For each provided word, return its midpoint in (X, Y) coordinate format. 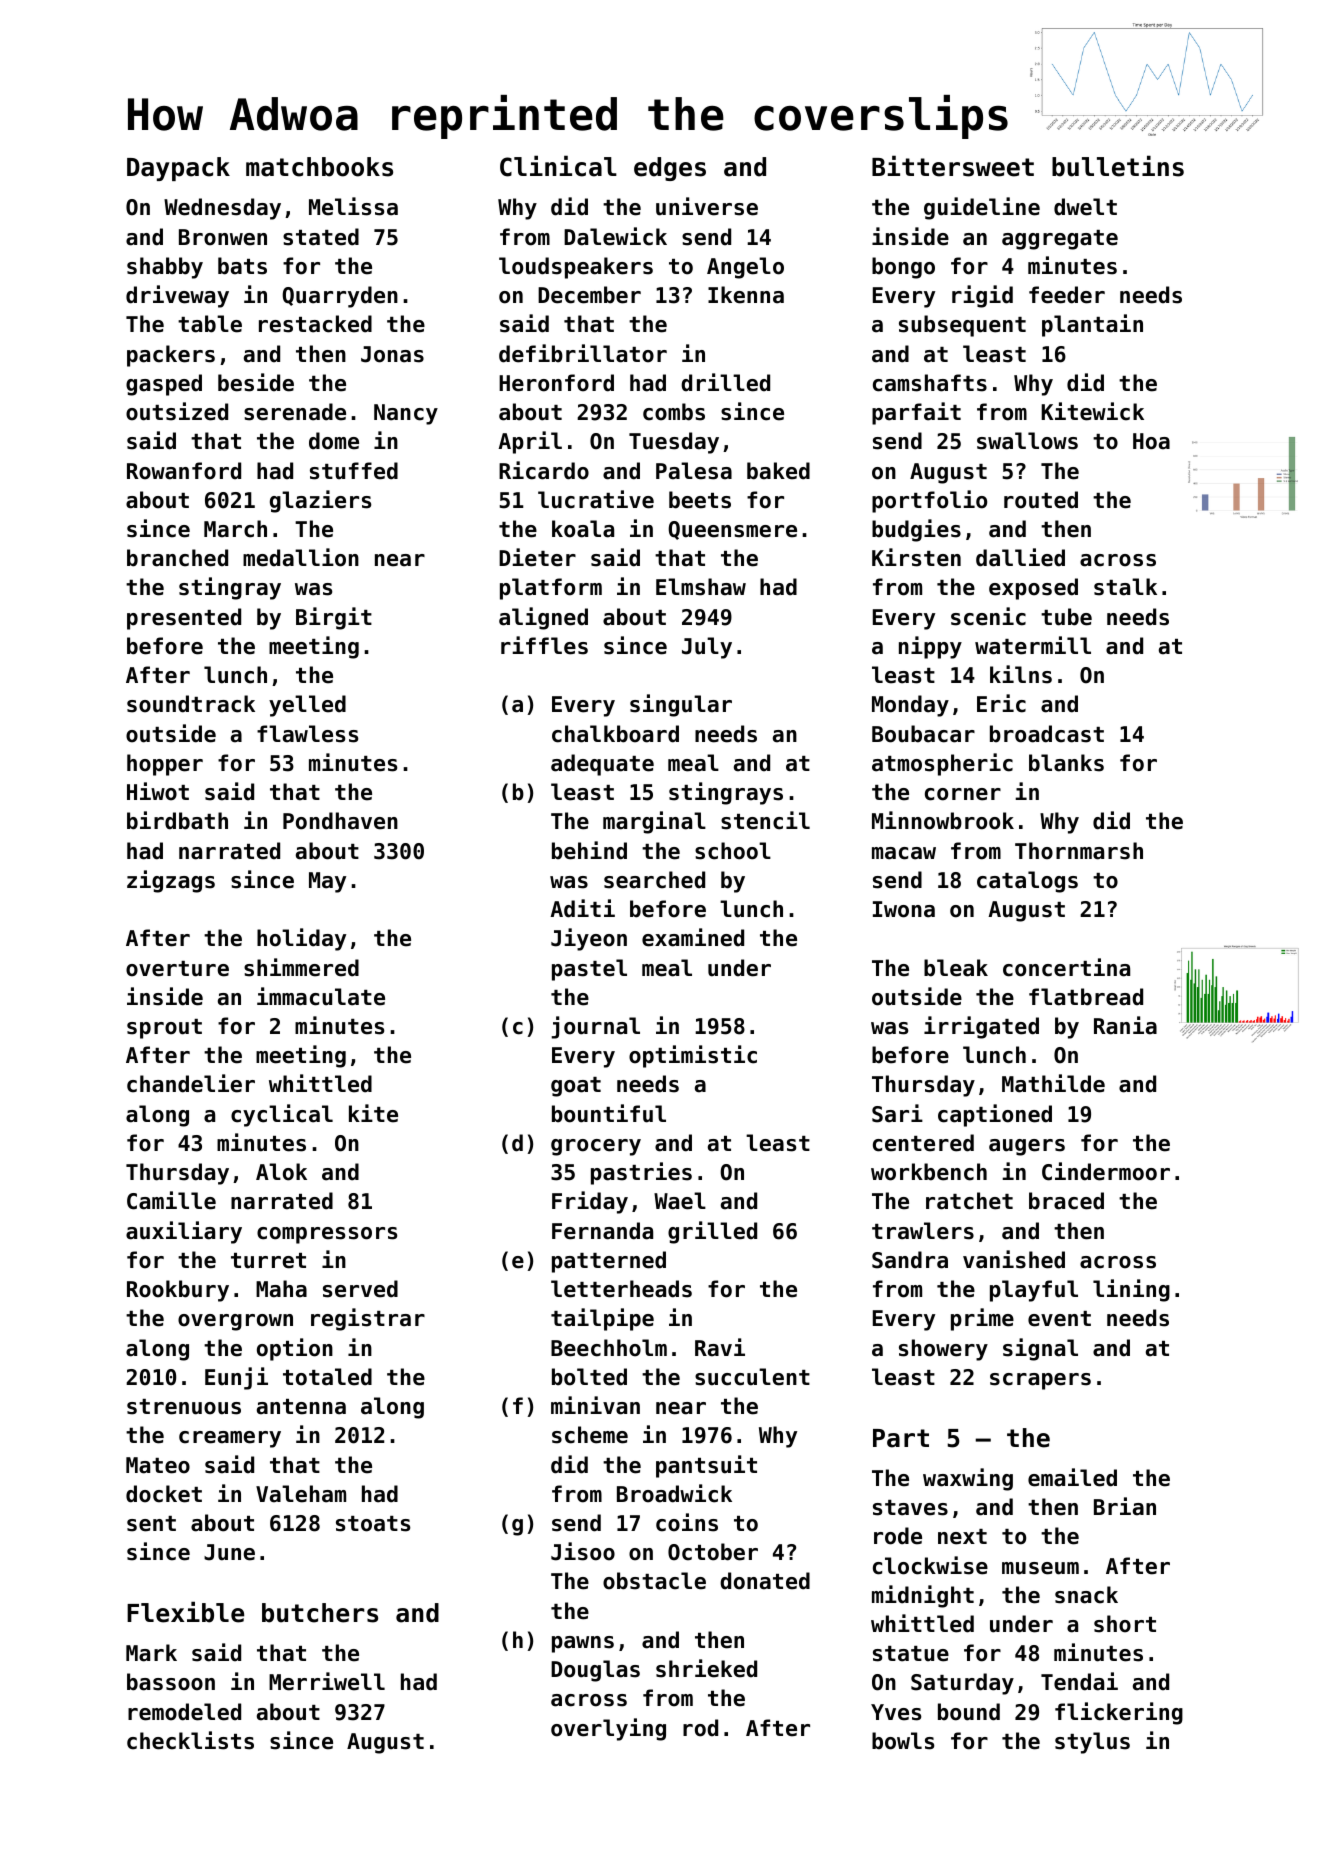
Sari (897, 1113)
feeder (1067, 295)
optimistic (693, 1056)
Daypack (178, 169)
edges (670, 169)
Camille (171, 1200)
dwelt (1085, 207)
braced (1066, 1201)
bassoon (171, 1682)
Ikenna (746, 295)
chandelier (191, 1083)
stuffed (354, 471)
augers (1027, 1147)
